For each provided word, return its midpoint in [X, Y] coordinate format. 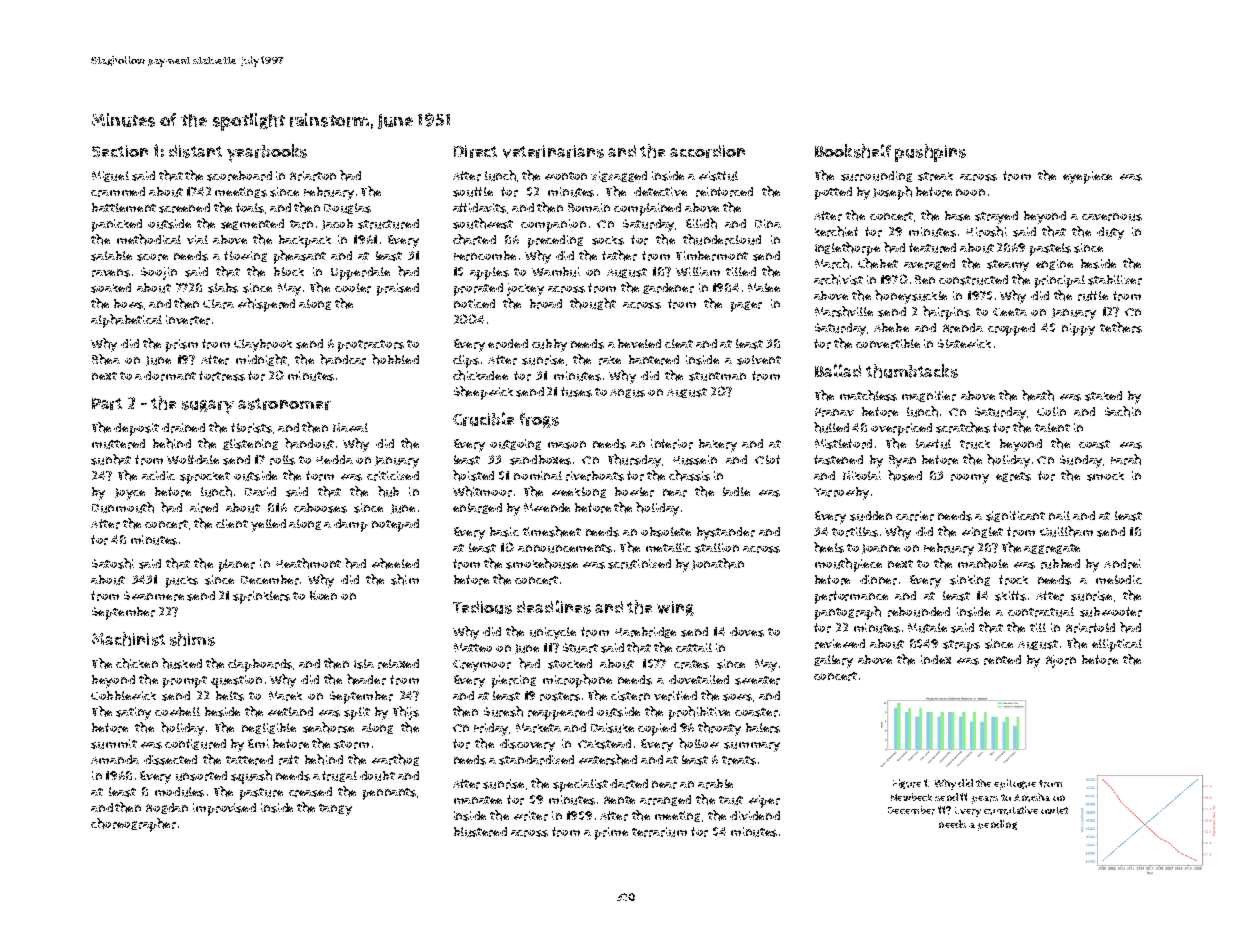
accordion [707, 151]
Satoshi [113, 563]
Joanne [881, 549]
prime [611, 833]
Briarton [313, 176]
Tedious [482, 607]
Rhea [106, 359]
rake [610, 360]
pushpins [930, 153]
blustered [480, 832]
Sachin [1123, 411]
